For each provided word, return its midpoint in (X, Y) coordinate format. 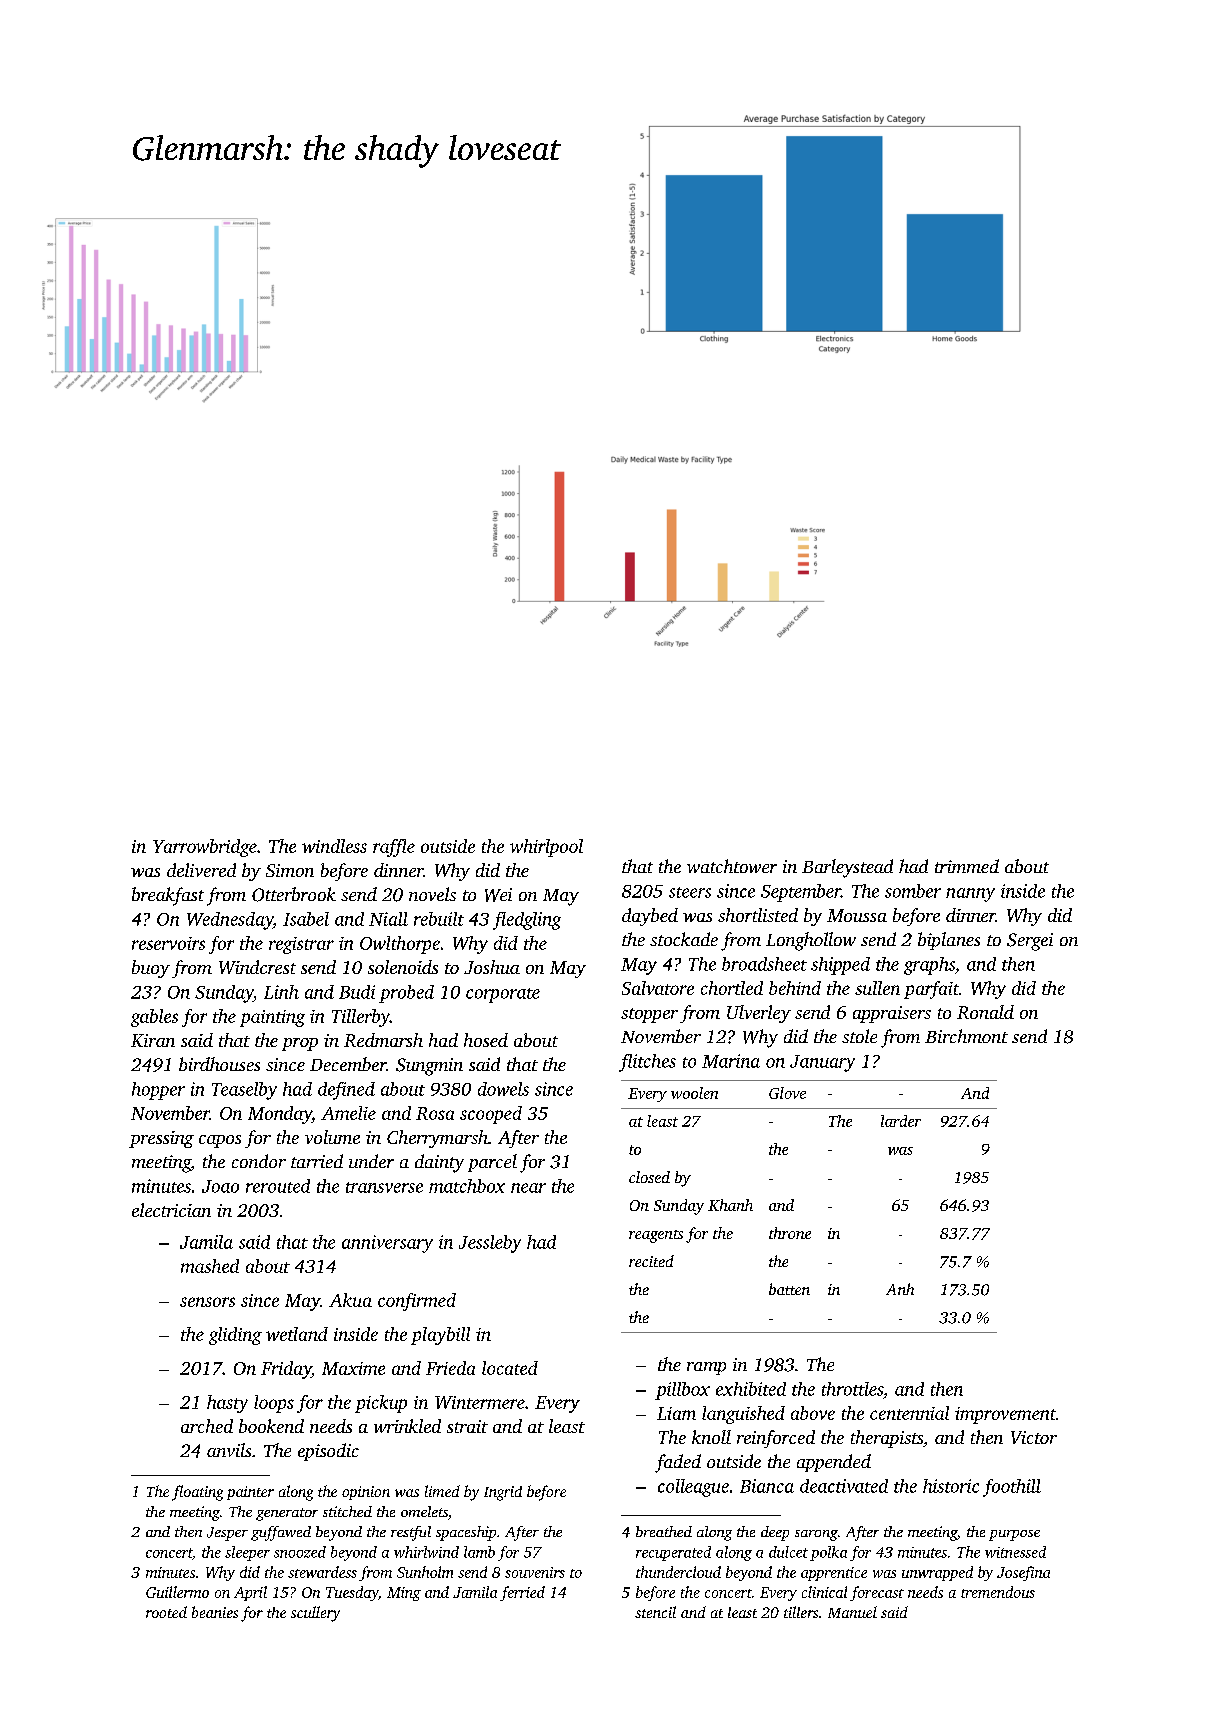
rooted (166, 1612)
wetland (297, 1334)
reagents (656, 1236)
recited (651, 1261)
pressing (161, 1139)
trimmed (967, 866)
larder (901, 1121)
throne (790, 1233)
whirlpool (546, 848)
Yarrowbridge (205, 848)
